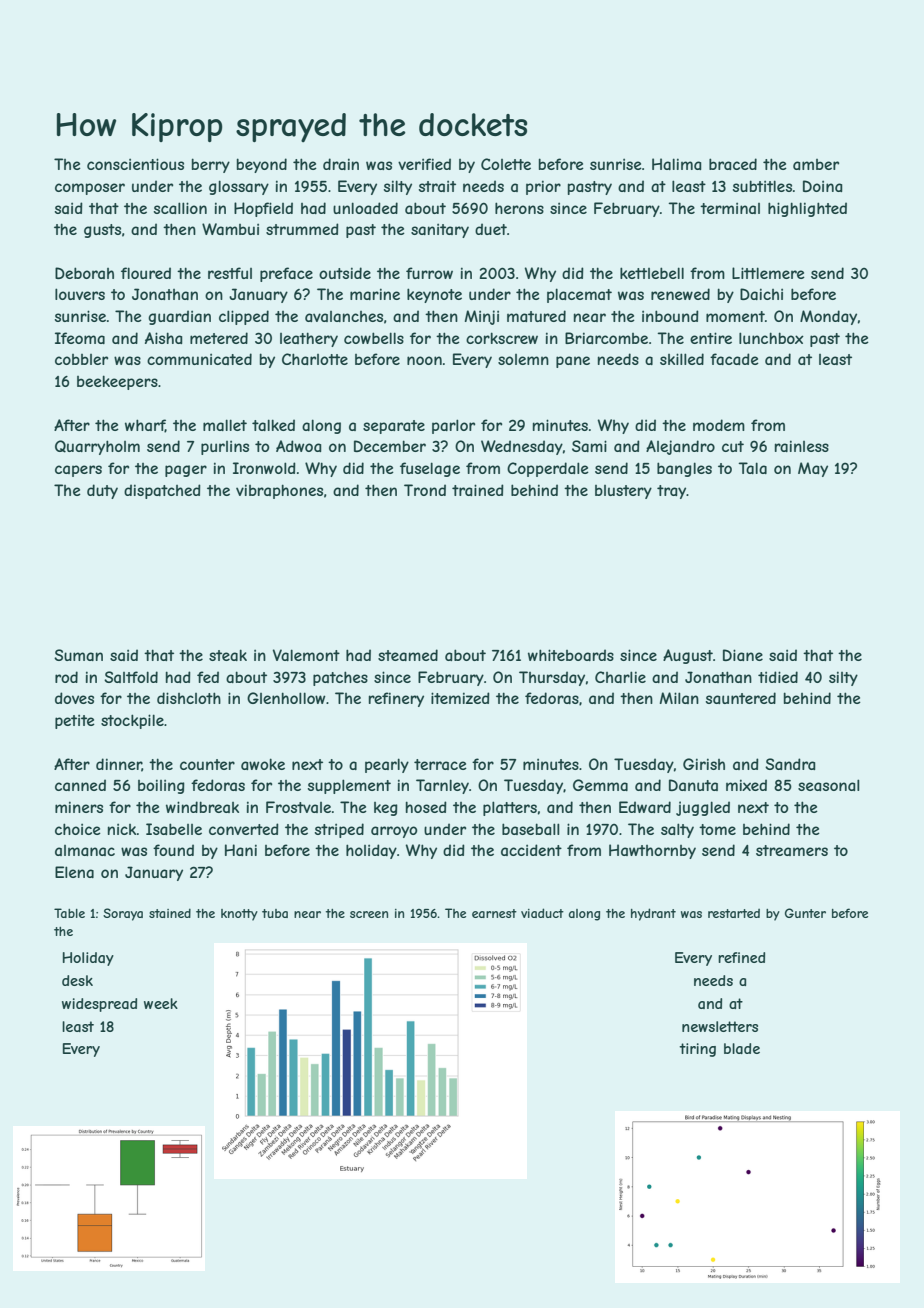  I want to click on Gemma, so click(600, 785).
